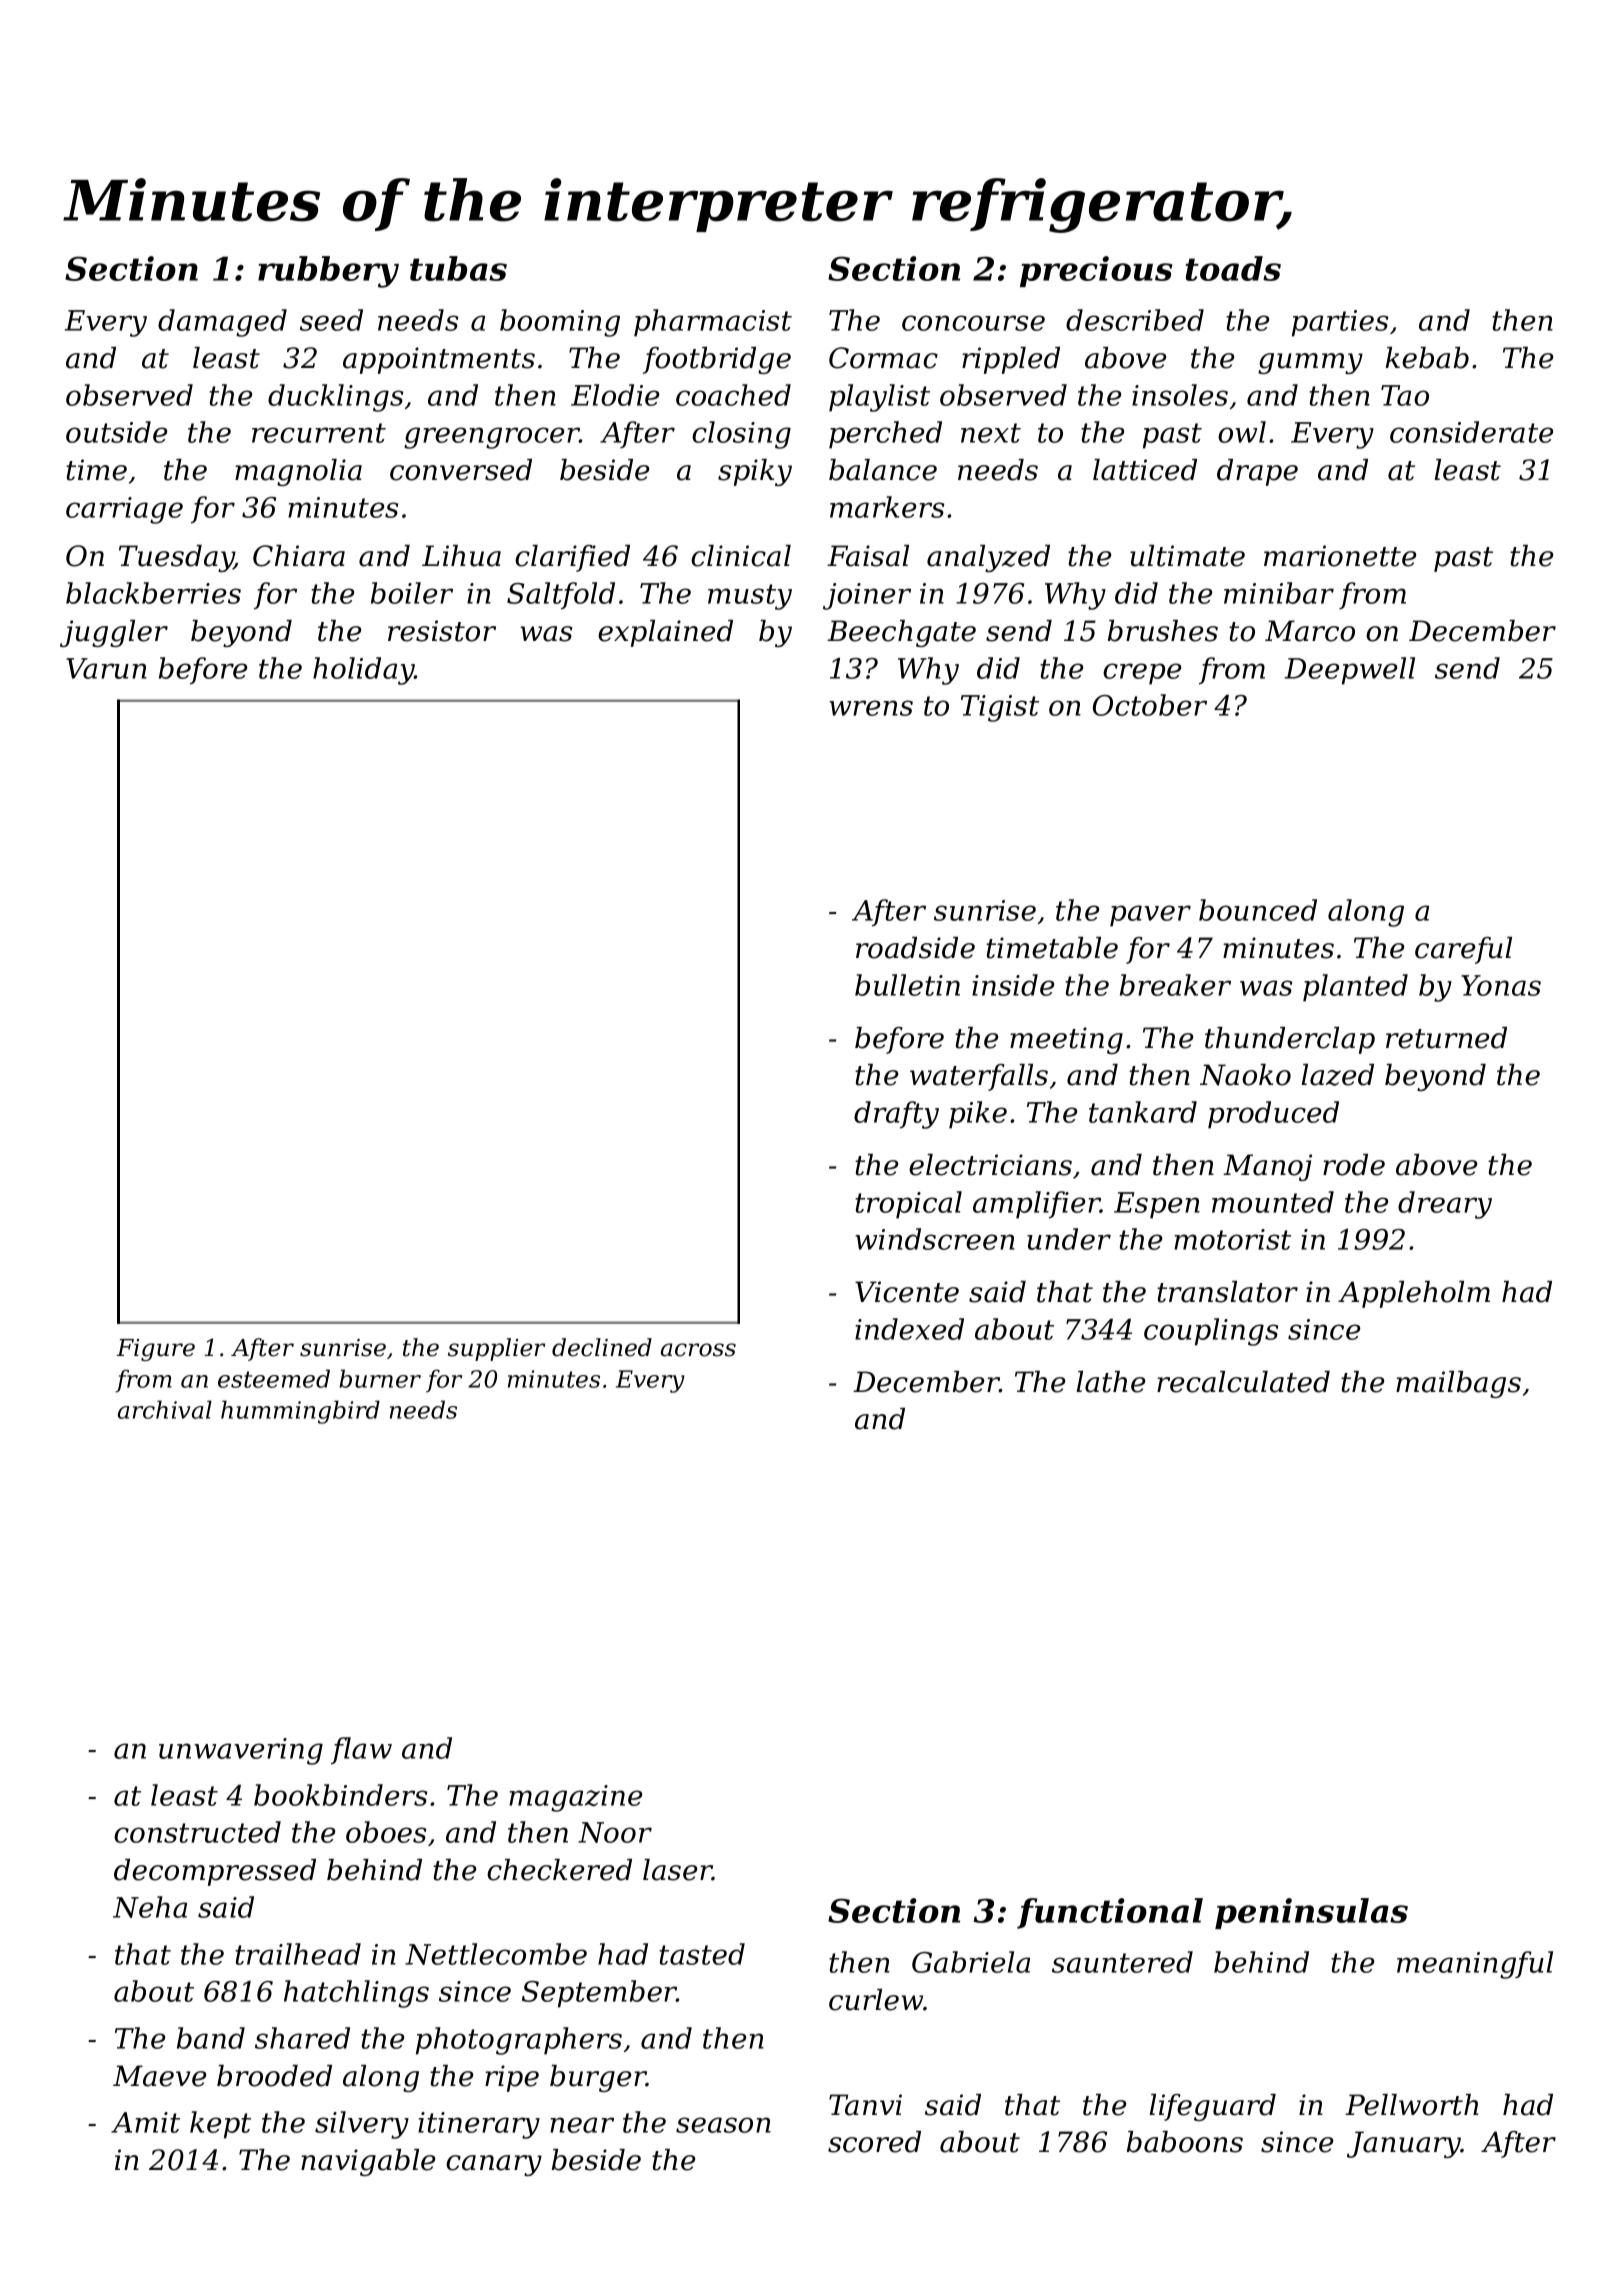 The height and width of the image is (2292, 1620). Describe the element at coordinates (145, 2122) in the image. I see `Amit` at that location.
